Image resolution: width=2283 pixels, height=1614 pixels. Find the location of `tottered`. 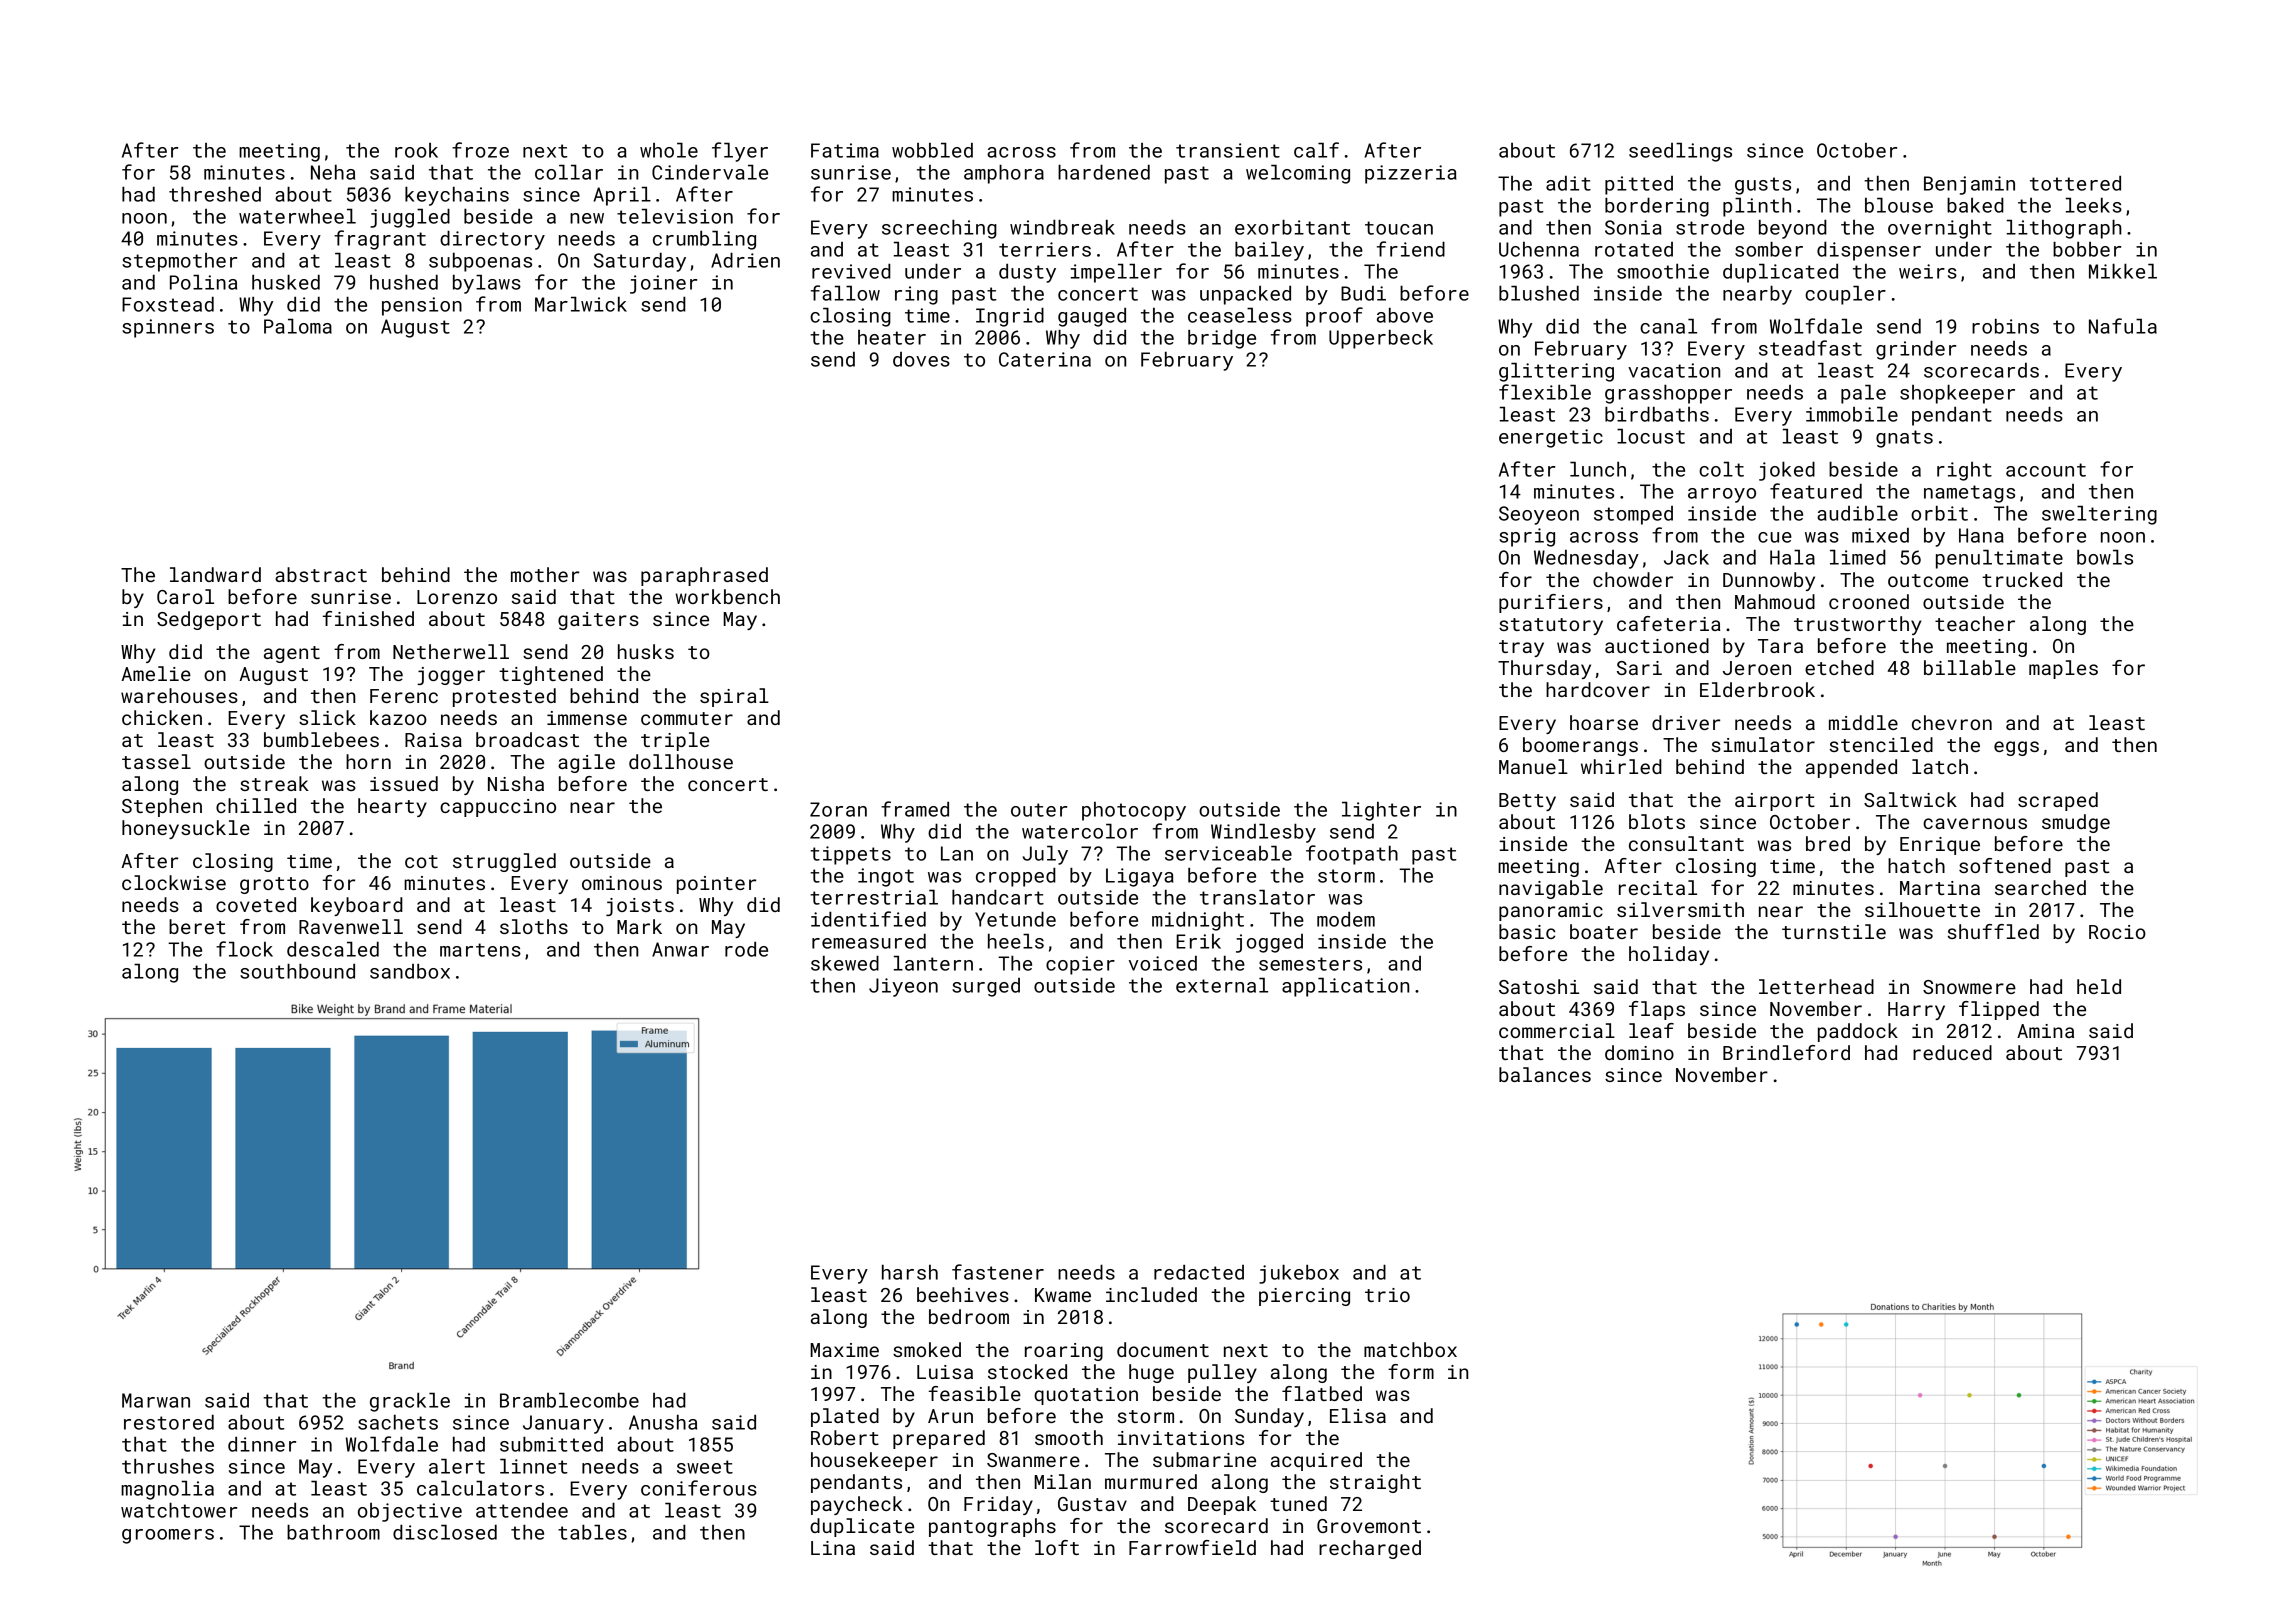

tottered is located at coordinates (2075, 183).
